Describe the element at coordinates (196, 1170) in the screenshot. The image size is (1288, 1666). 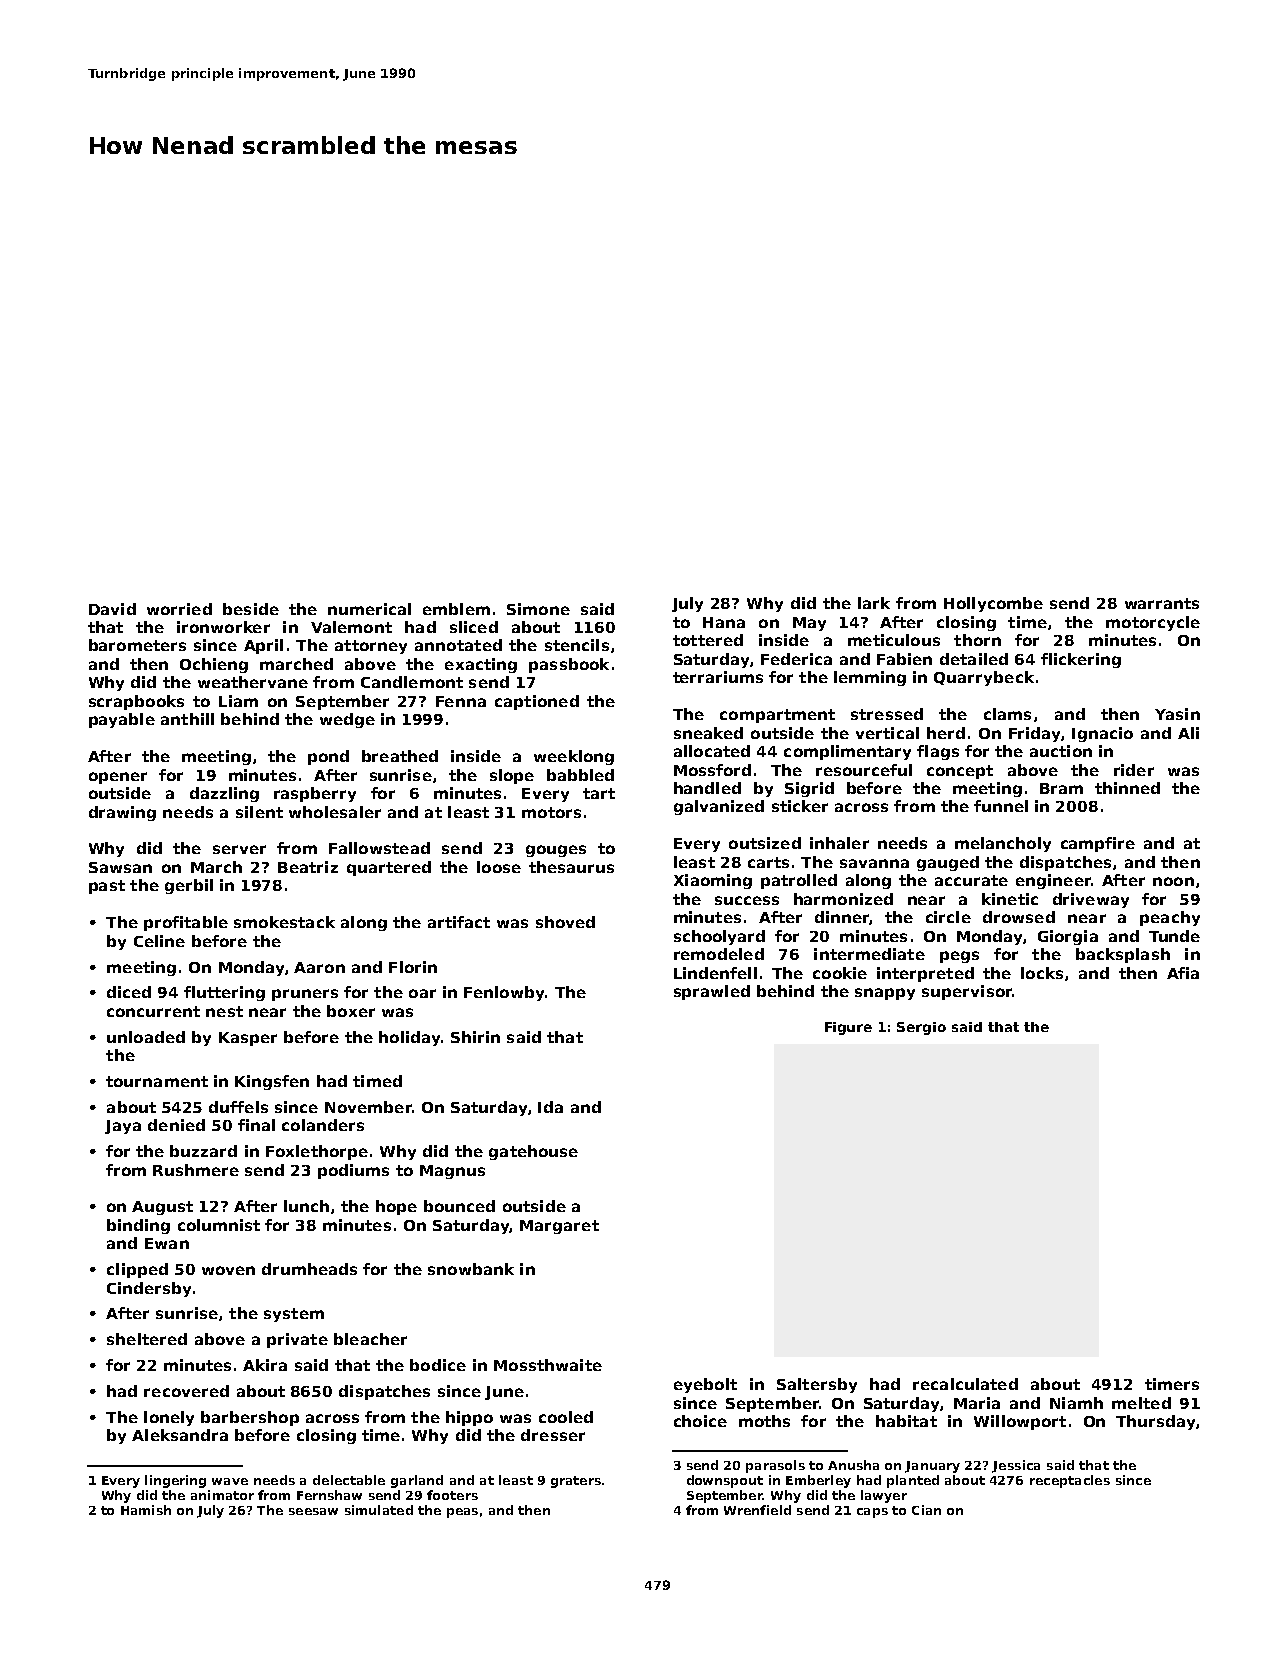
I see `Rushmere` at that location.
